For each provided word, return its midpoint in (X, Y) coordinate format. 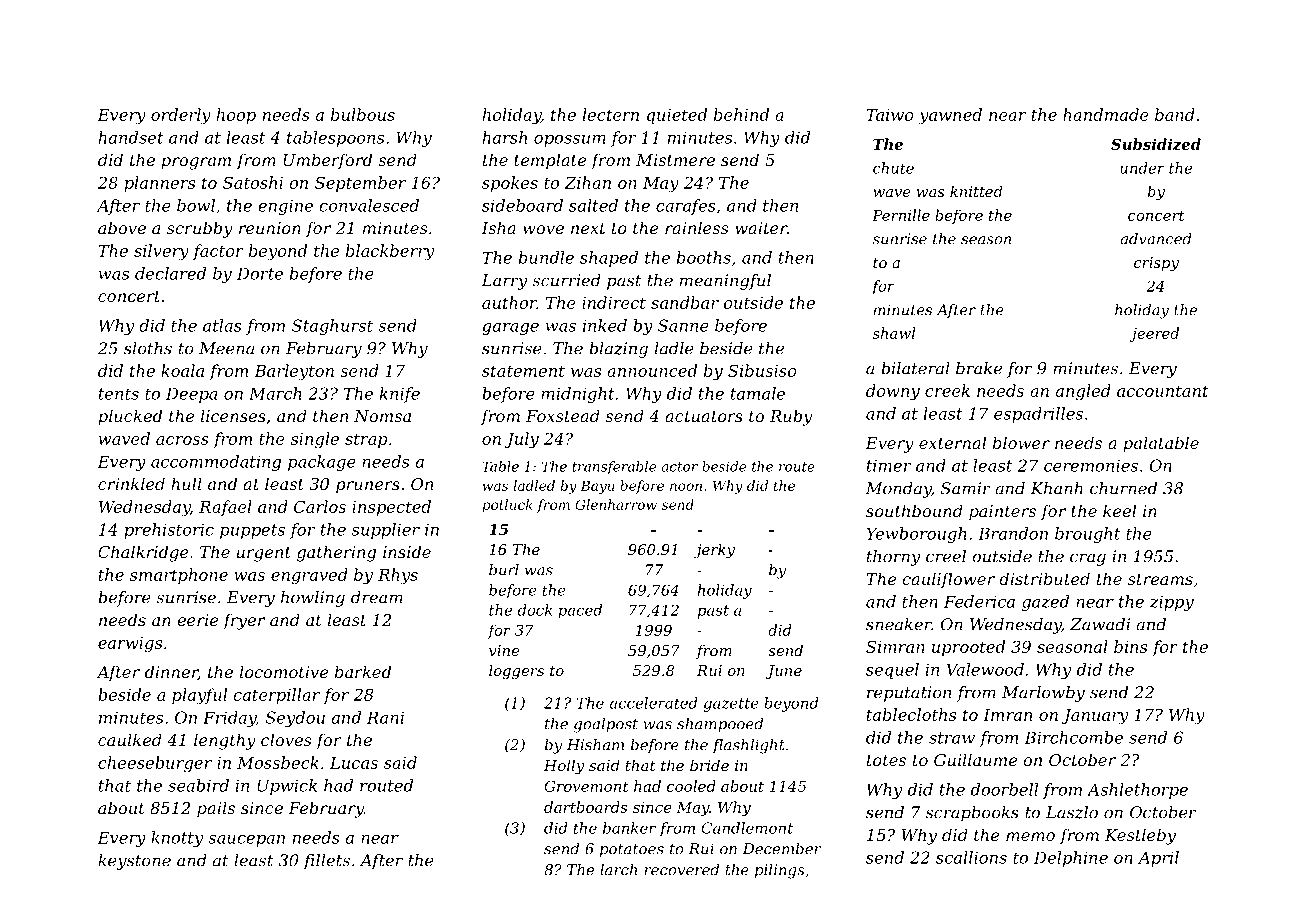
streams (1160, 579)
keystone (134, 862)
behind (741, 114)
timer (889, 465)
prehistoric (169, 531)
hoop (236, 116)
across (182, 440)
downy (893, 392)
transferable (614, 468)
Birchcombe (1074, 737)
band (1175, 114)
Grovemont (586, 786)
